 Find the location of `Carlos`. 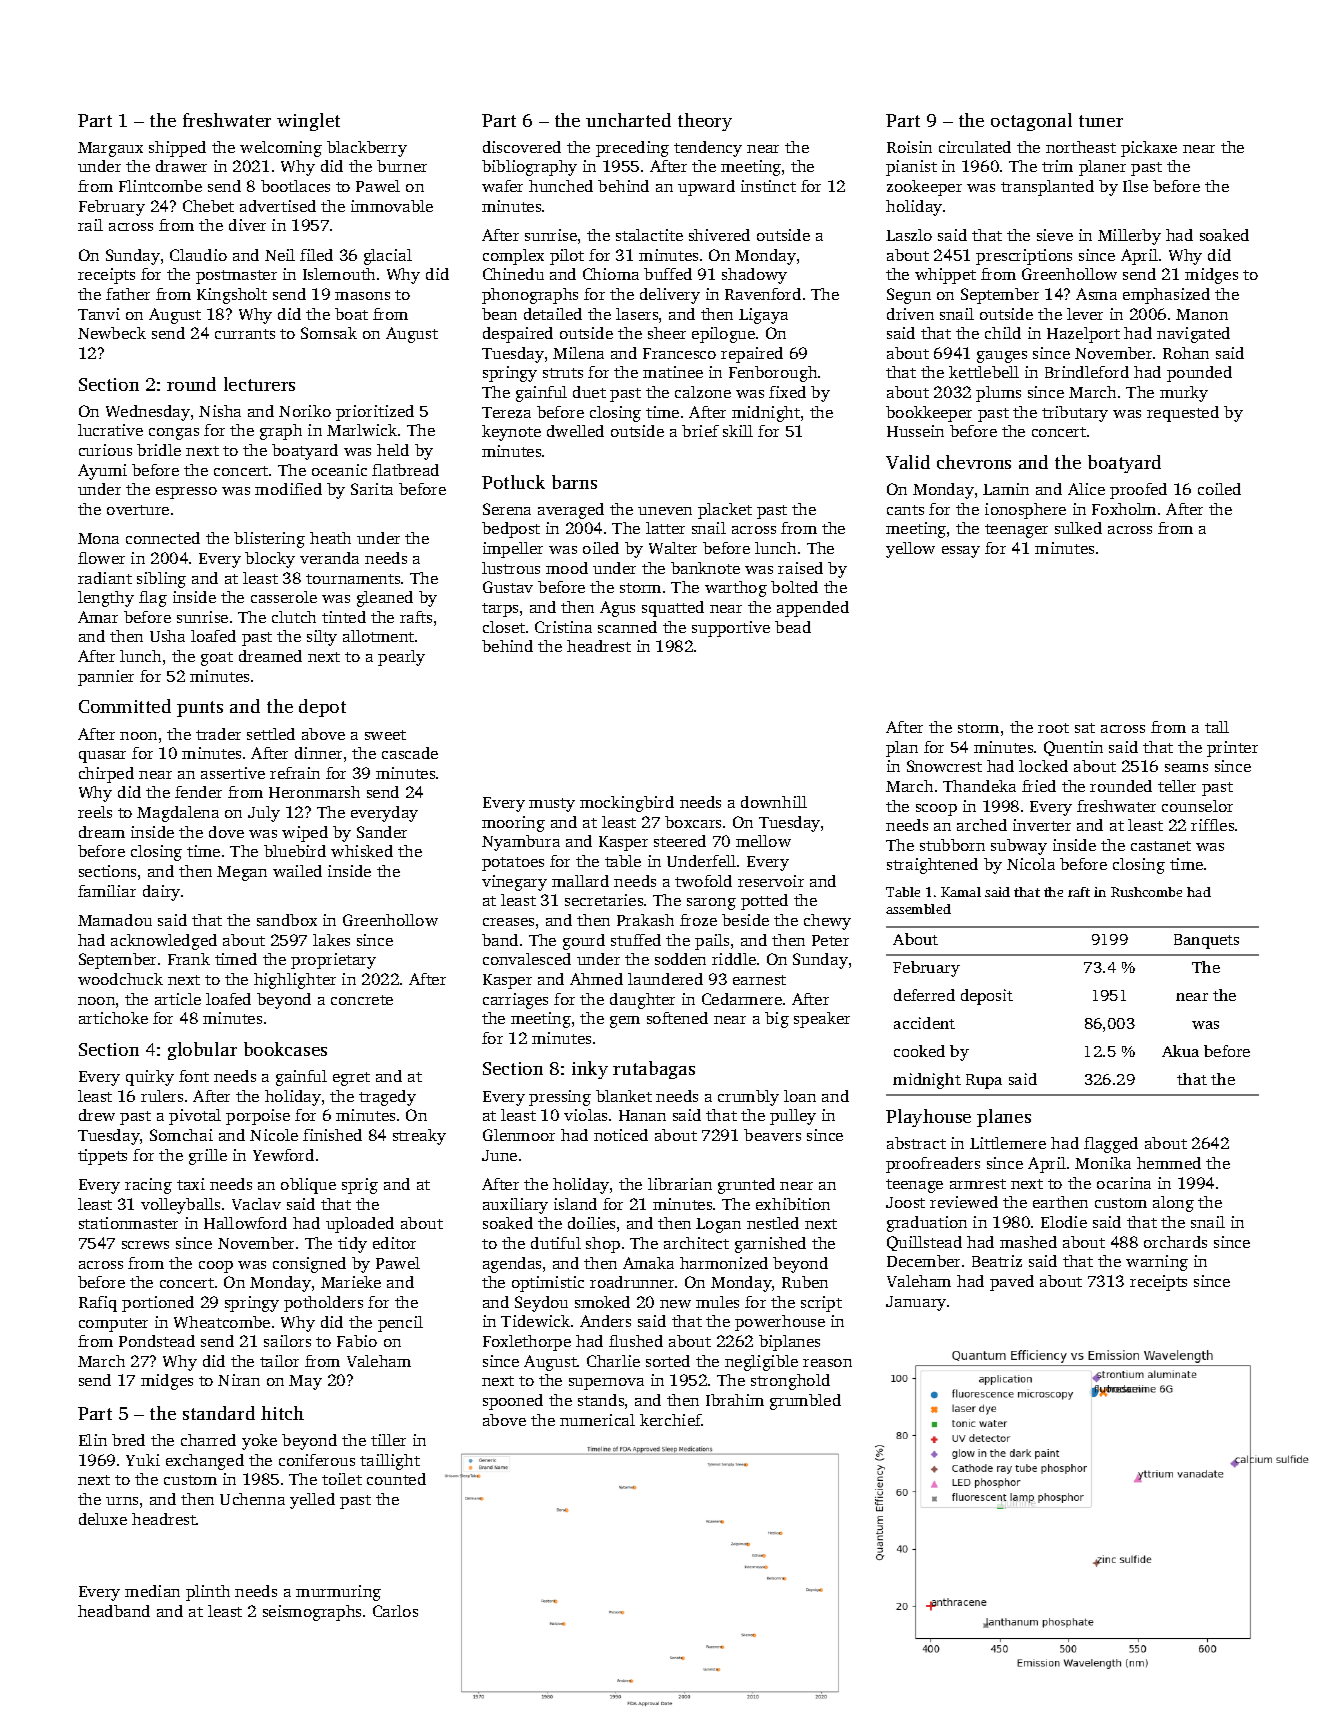

Carlos is located at coordinates (395, 1611).
